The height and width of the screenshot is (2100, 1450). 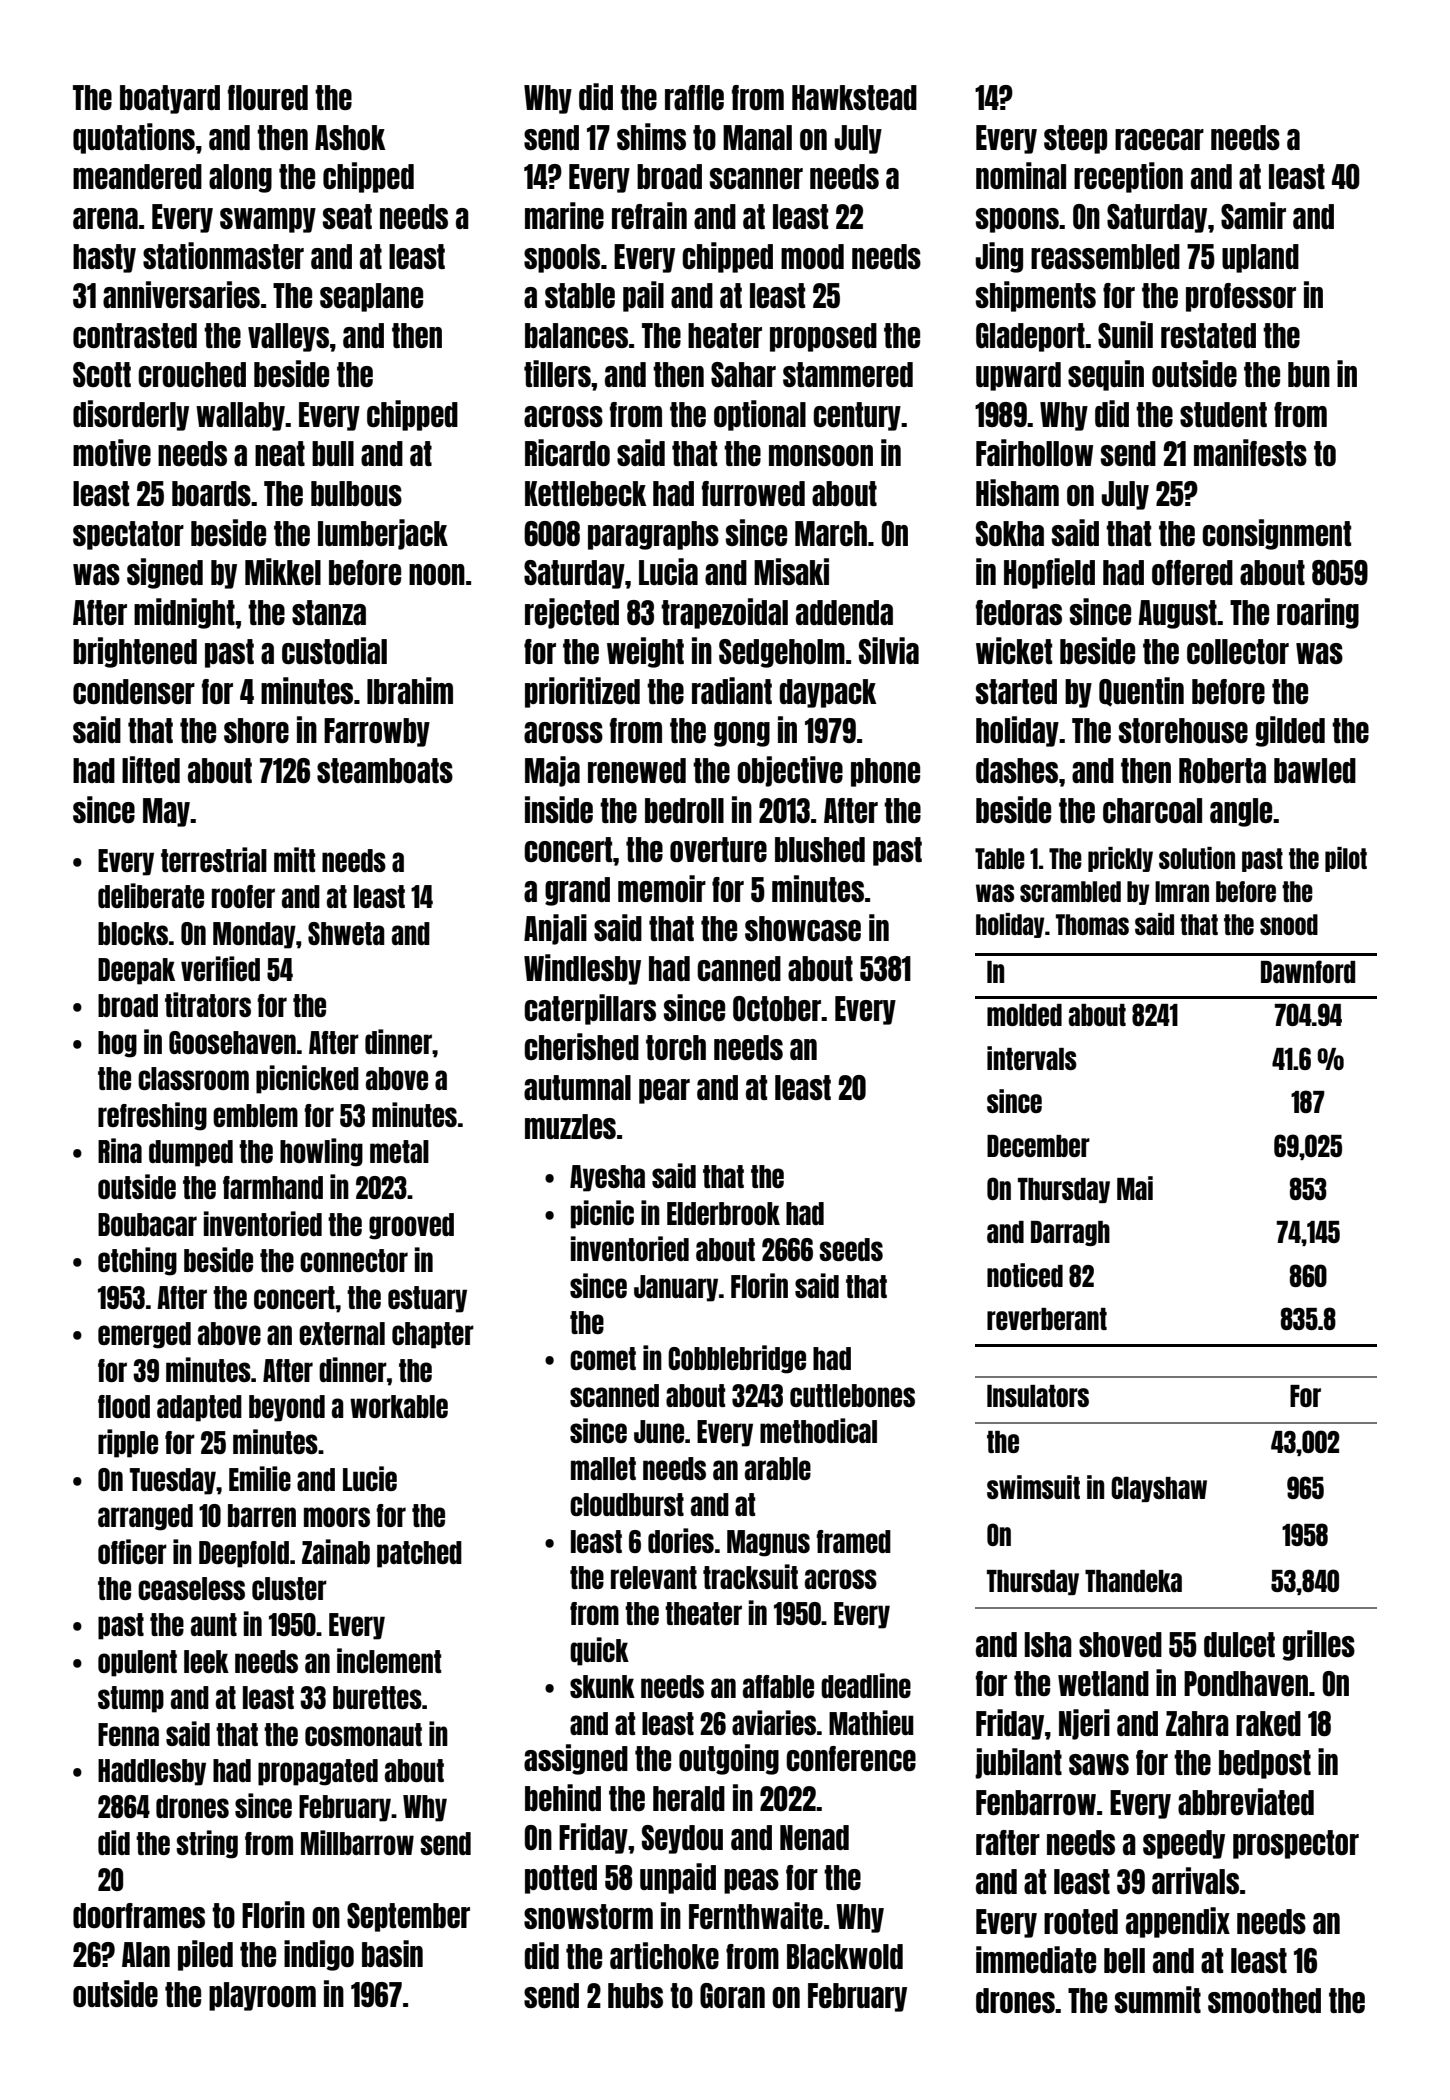 What do you see at coordinates (737, 1359) in the screenshot?
I see `Cobblebridge` at bounding box center [737, 1359].
